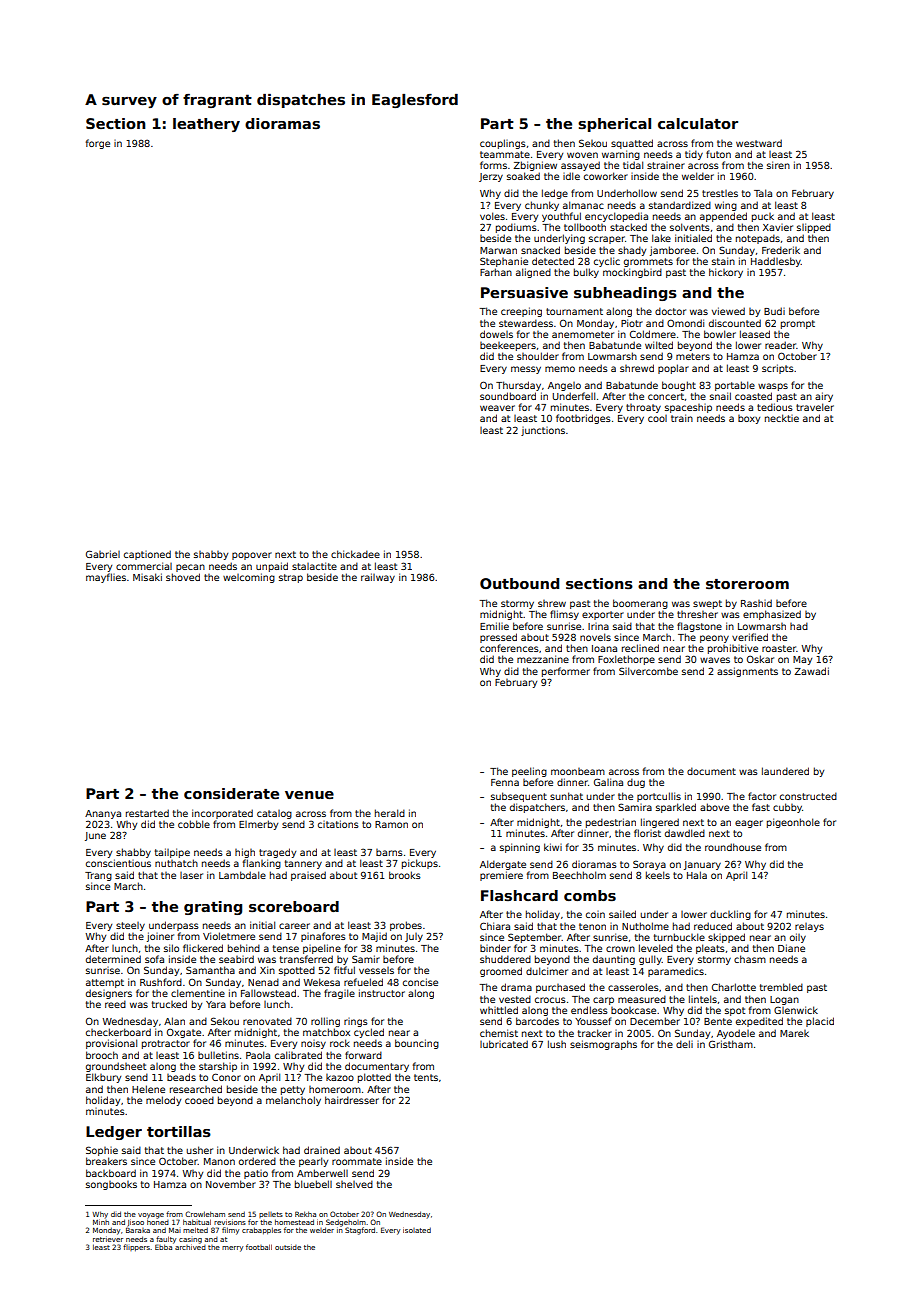 The width and height of the image is (924, 1308). I want to click on reclined, so click(640, 648).
